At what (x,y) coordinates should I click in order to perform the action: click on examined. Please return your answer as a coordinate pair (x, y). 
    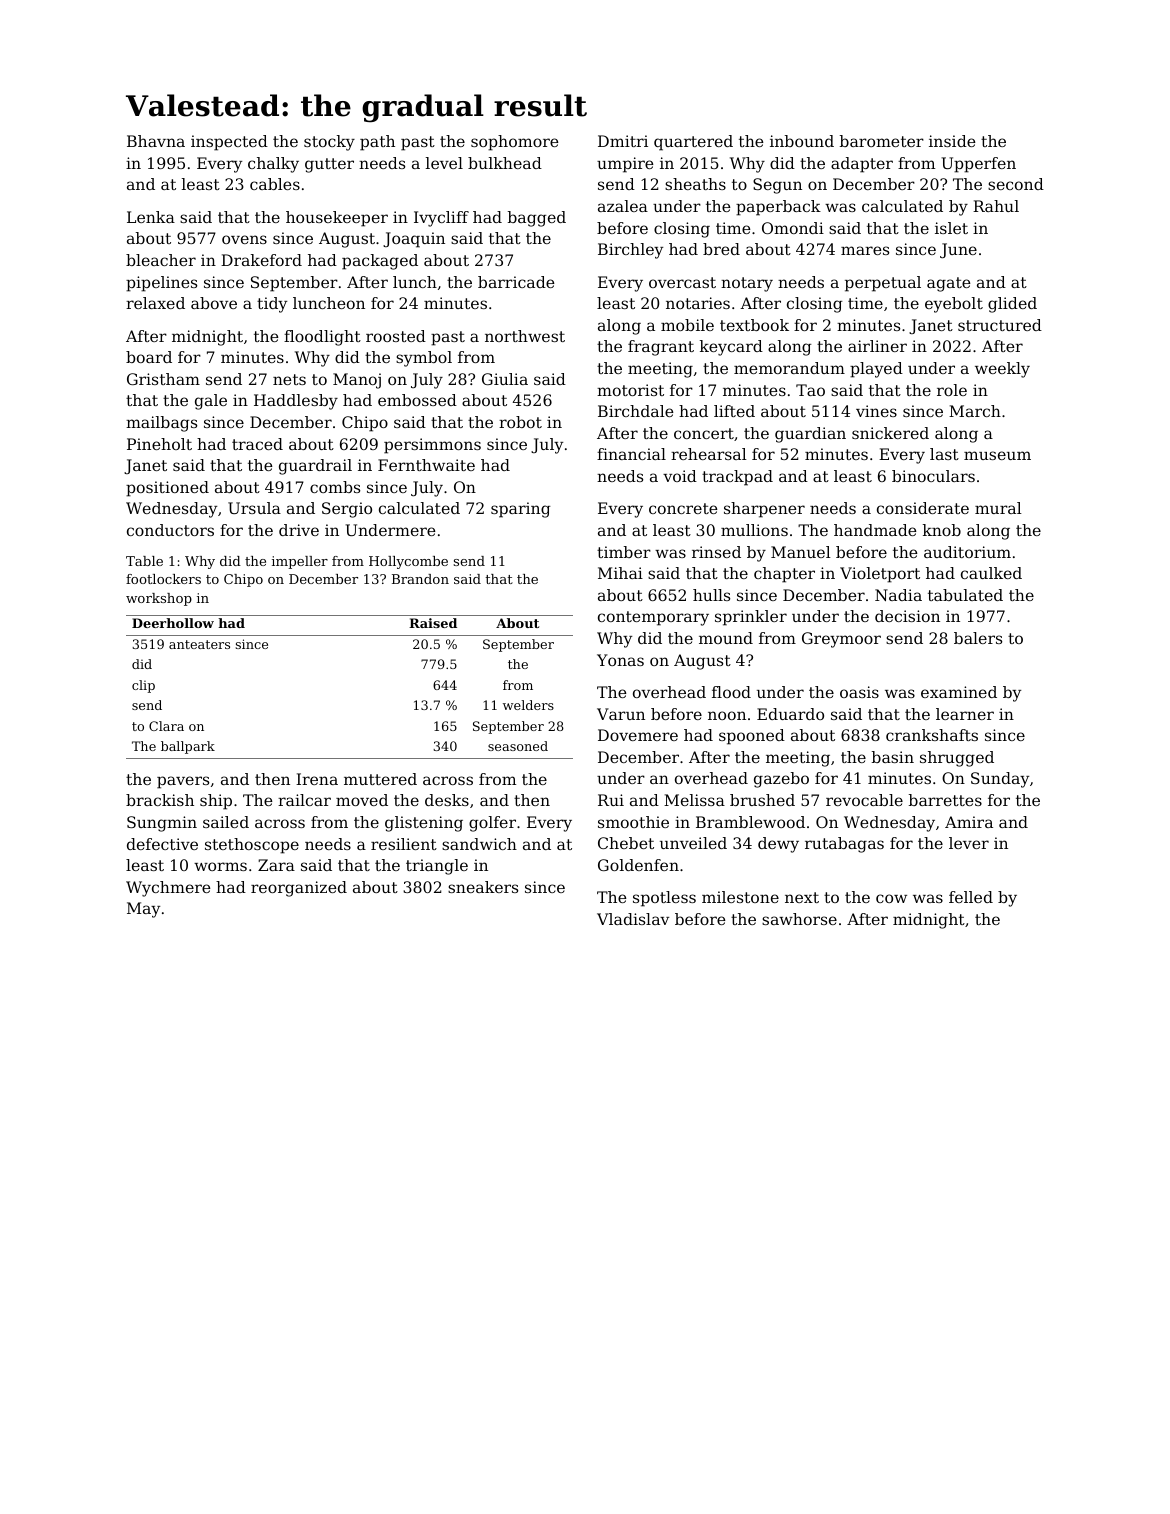
    Looking at the image, I should click on (959, 692).
